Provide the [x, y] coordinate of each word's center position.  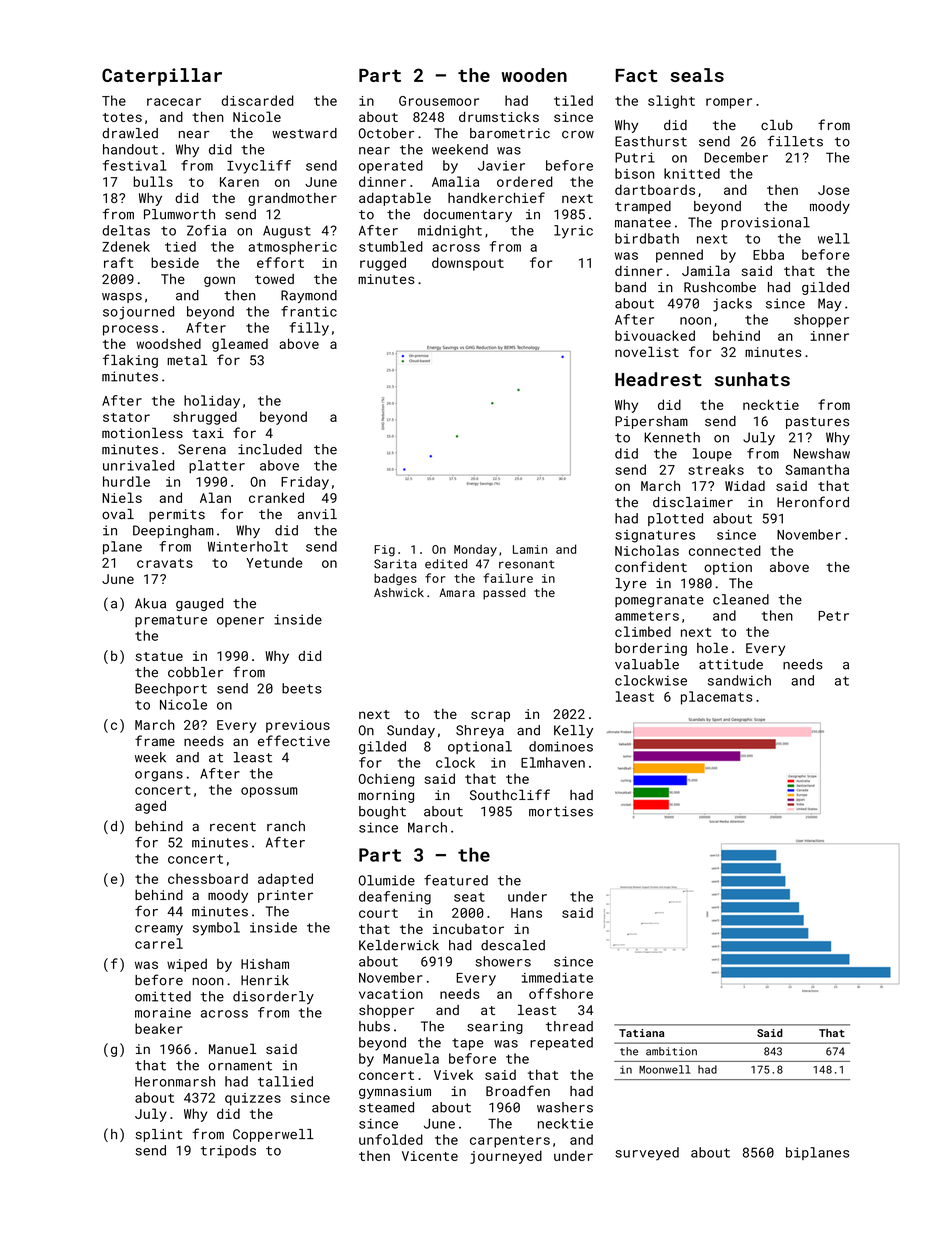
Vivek [453, 1074]
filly [309, 329]
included [270, 449]
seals [697, 75]
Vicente [430, 1156]
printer [285, 896]
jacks [732, 305]
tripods [228, 1151]
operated [391, 166]
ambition [671, 1051]
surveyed [647, 1154]
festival [134, 165]
